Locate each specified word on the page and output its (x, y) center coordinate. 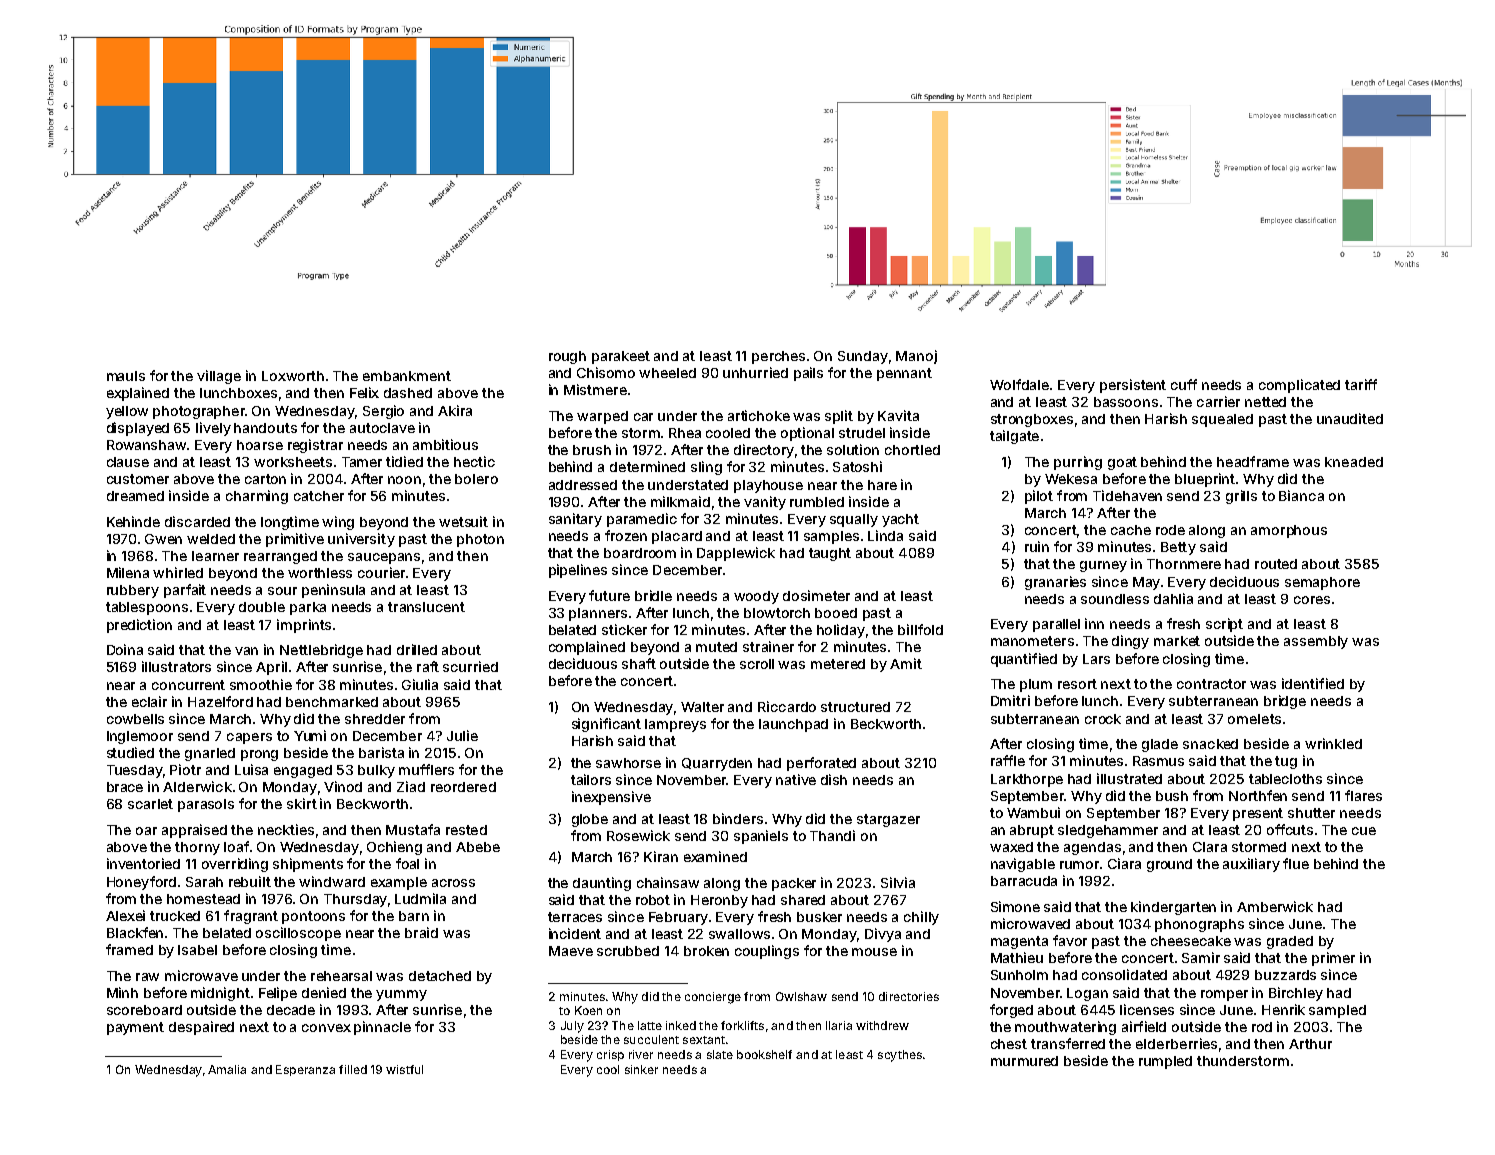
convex (326, 1028)
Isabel (197, 950)
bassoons (1126, 402)
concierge (713, 998)
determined (647, 466)
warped (602, 417)
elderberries (1176, 1043)
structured (855, 707)
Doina (125, 649)
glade (1160, 745)
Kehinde (133, 521)
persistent (1133, 386)
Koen (588, 1010)
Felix (364, 392)
